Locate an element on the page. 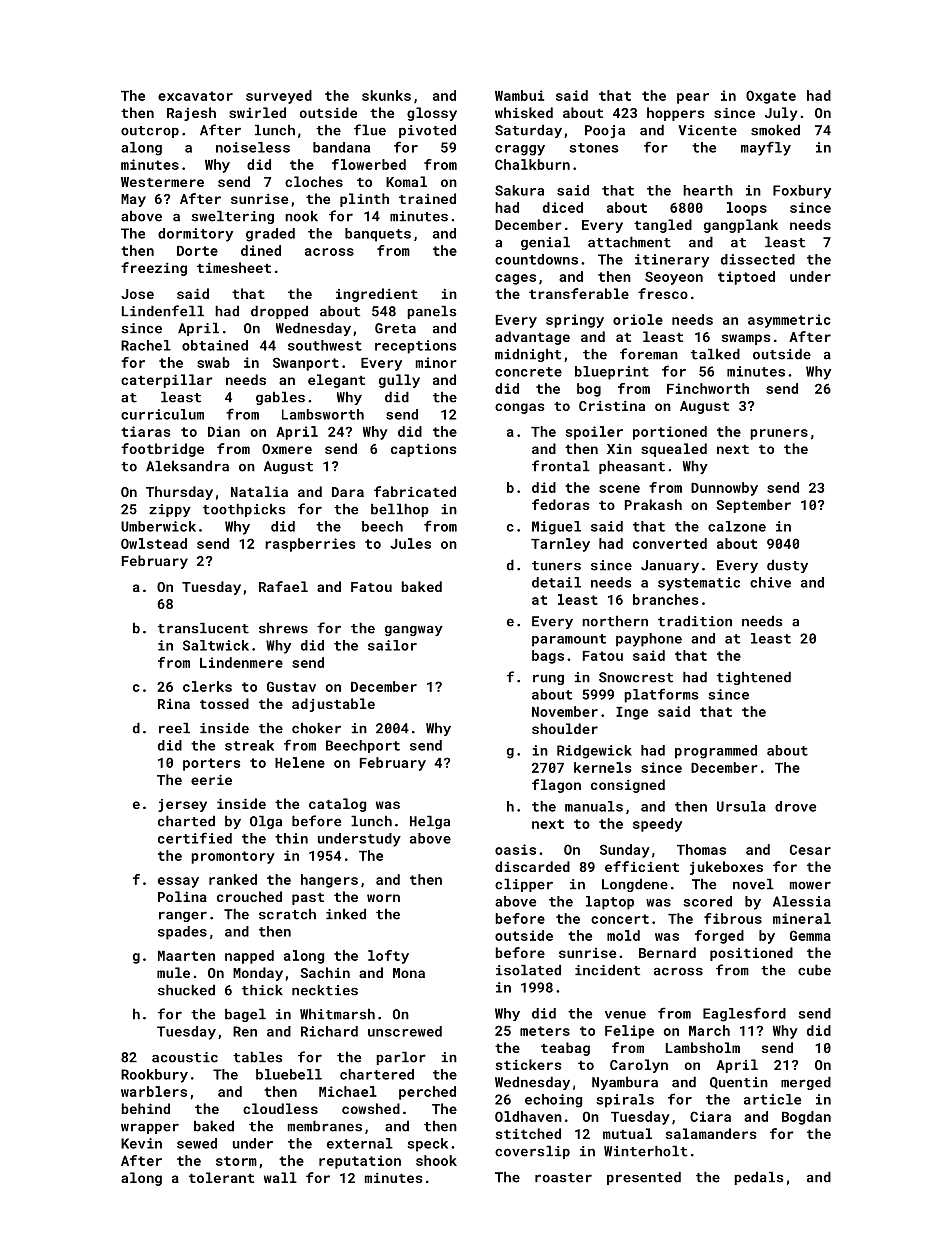  skunks is located at coordinates (386, 95).
